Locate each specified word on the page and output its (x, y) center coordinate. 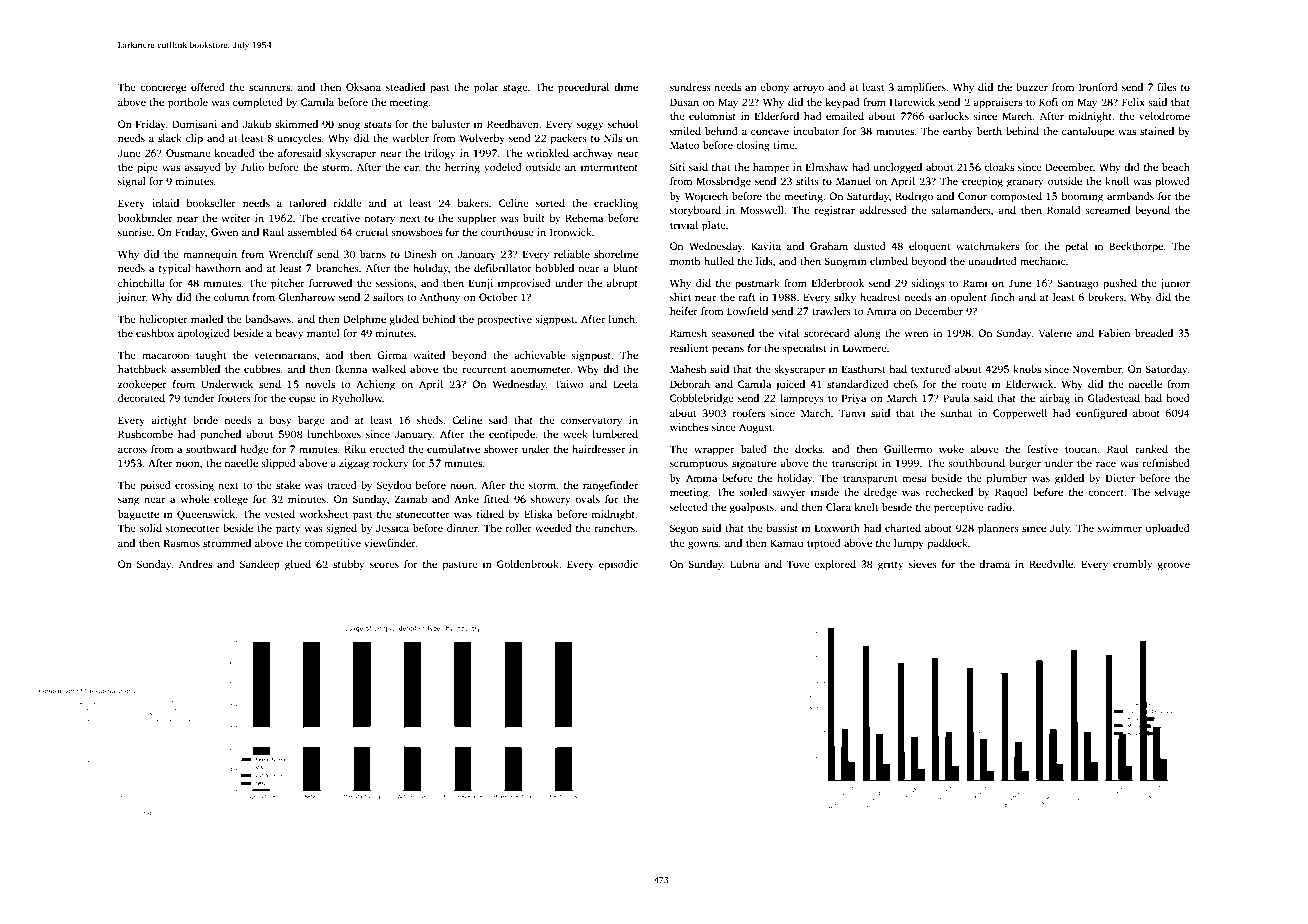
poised (155, 486)
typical (175, 269)
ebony (774, 88)
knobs (1027, 369)
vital (789, 333)
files (1167, 87)
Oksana (363, 87)
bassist (782, 528)
